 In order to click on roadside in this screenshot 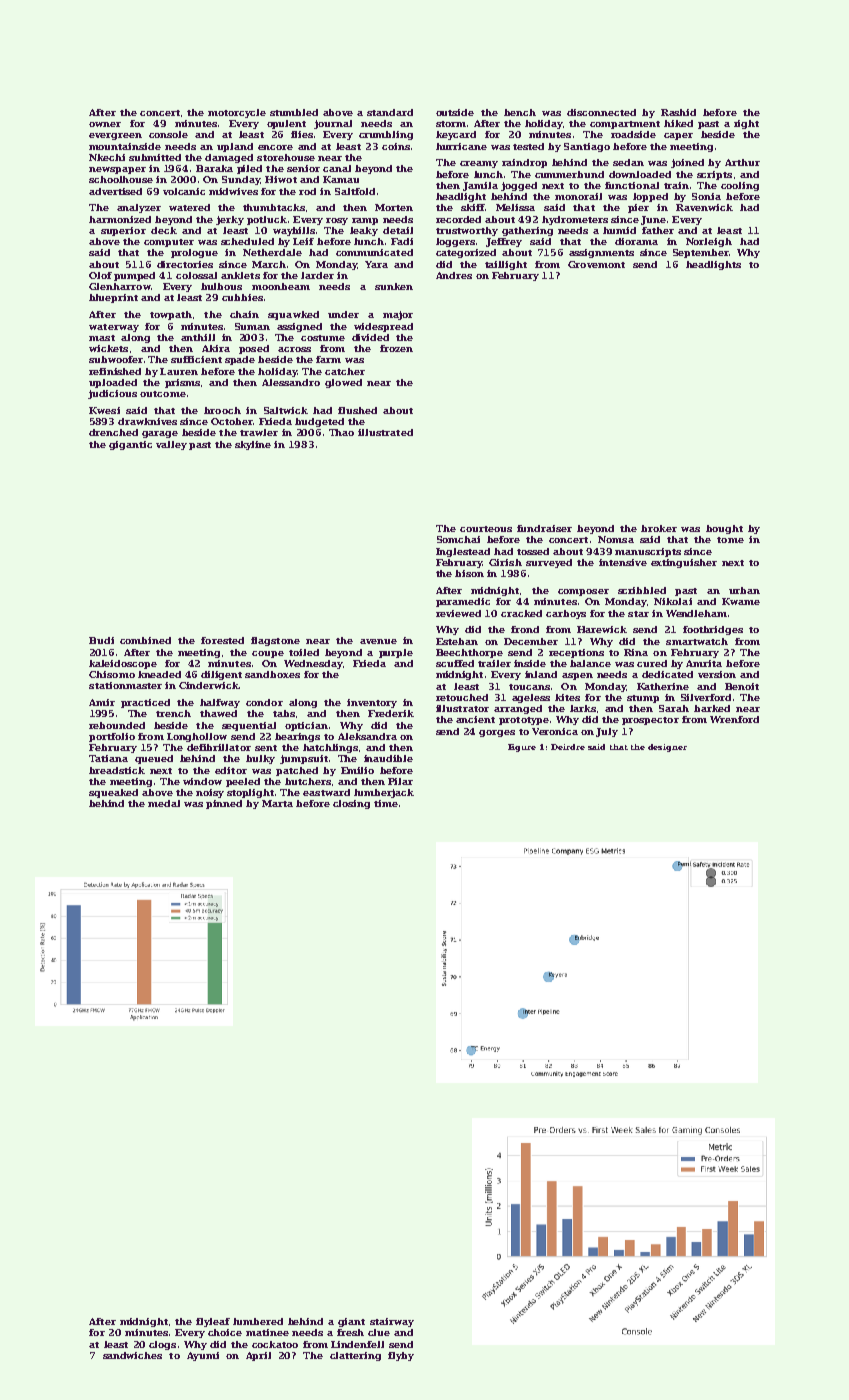, I will do `click(633, 134)`.
